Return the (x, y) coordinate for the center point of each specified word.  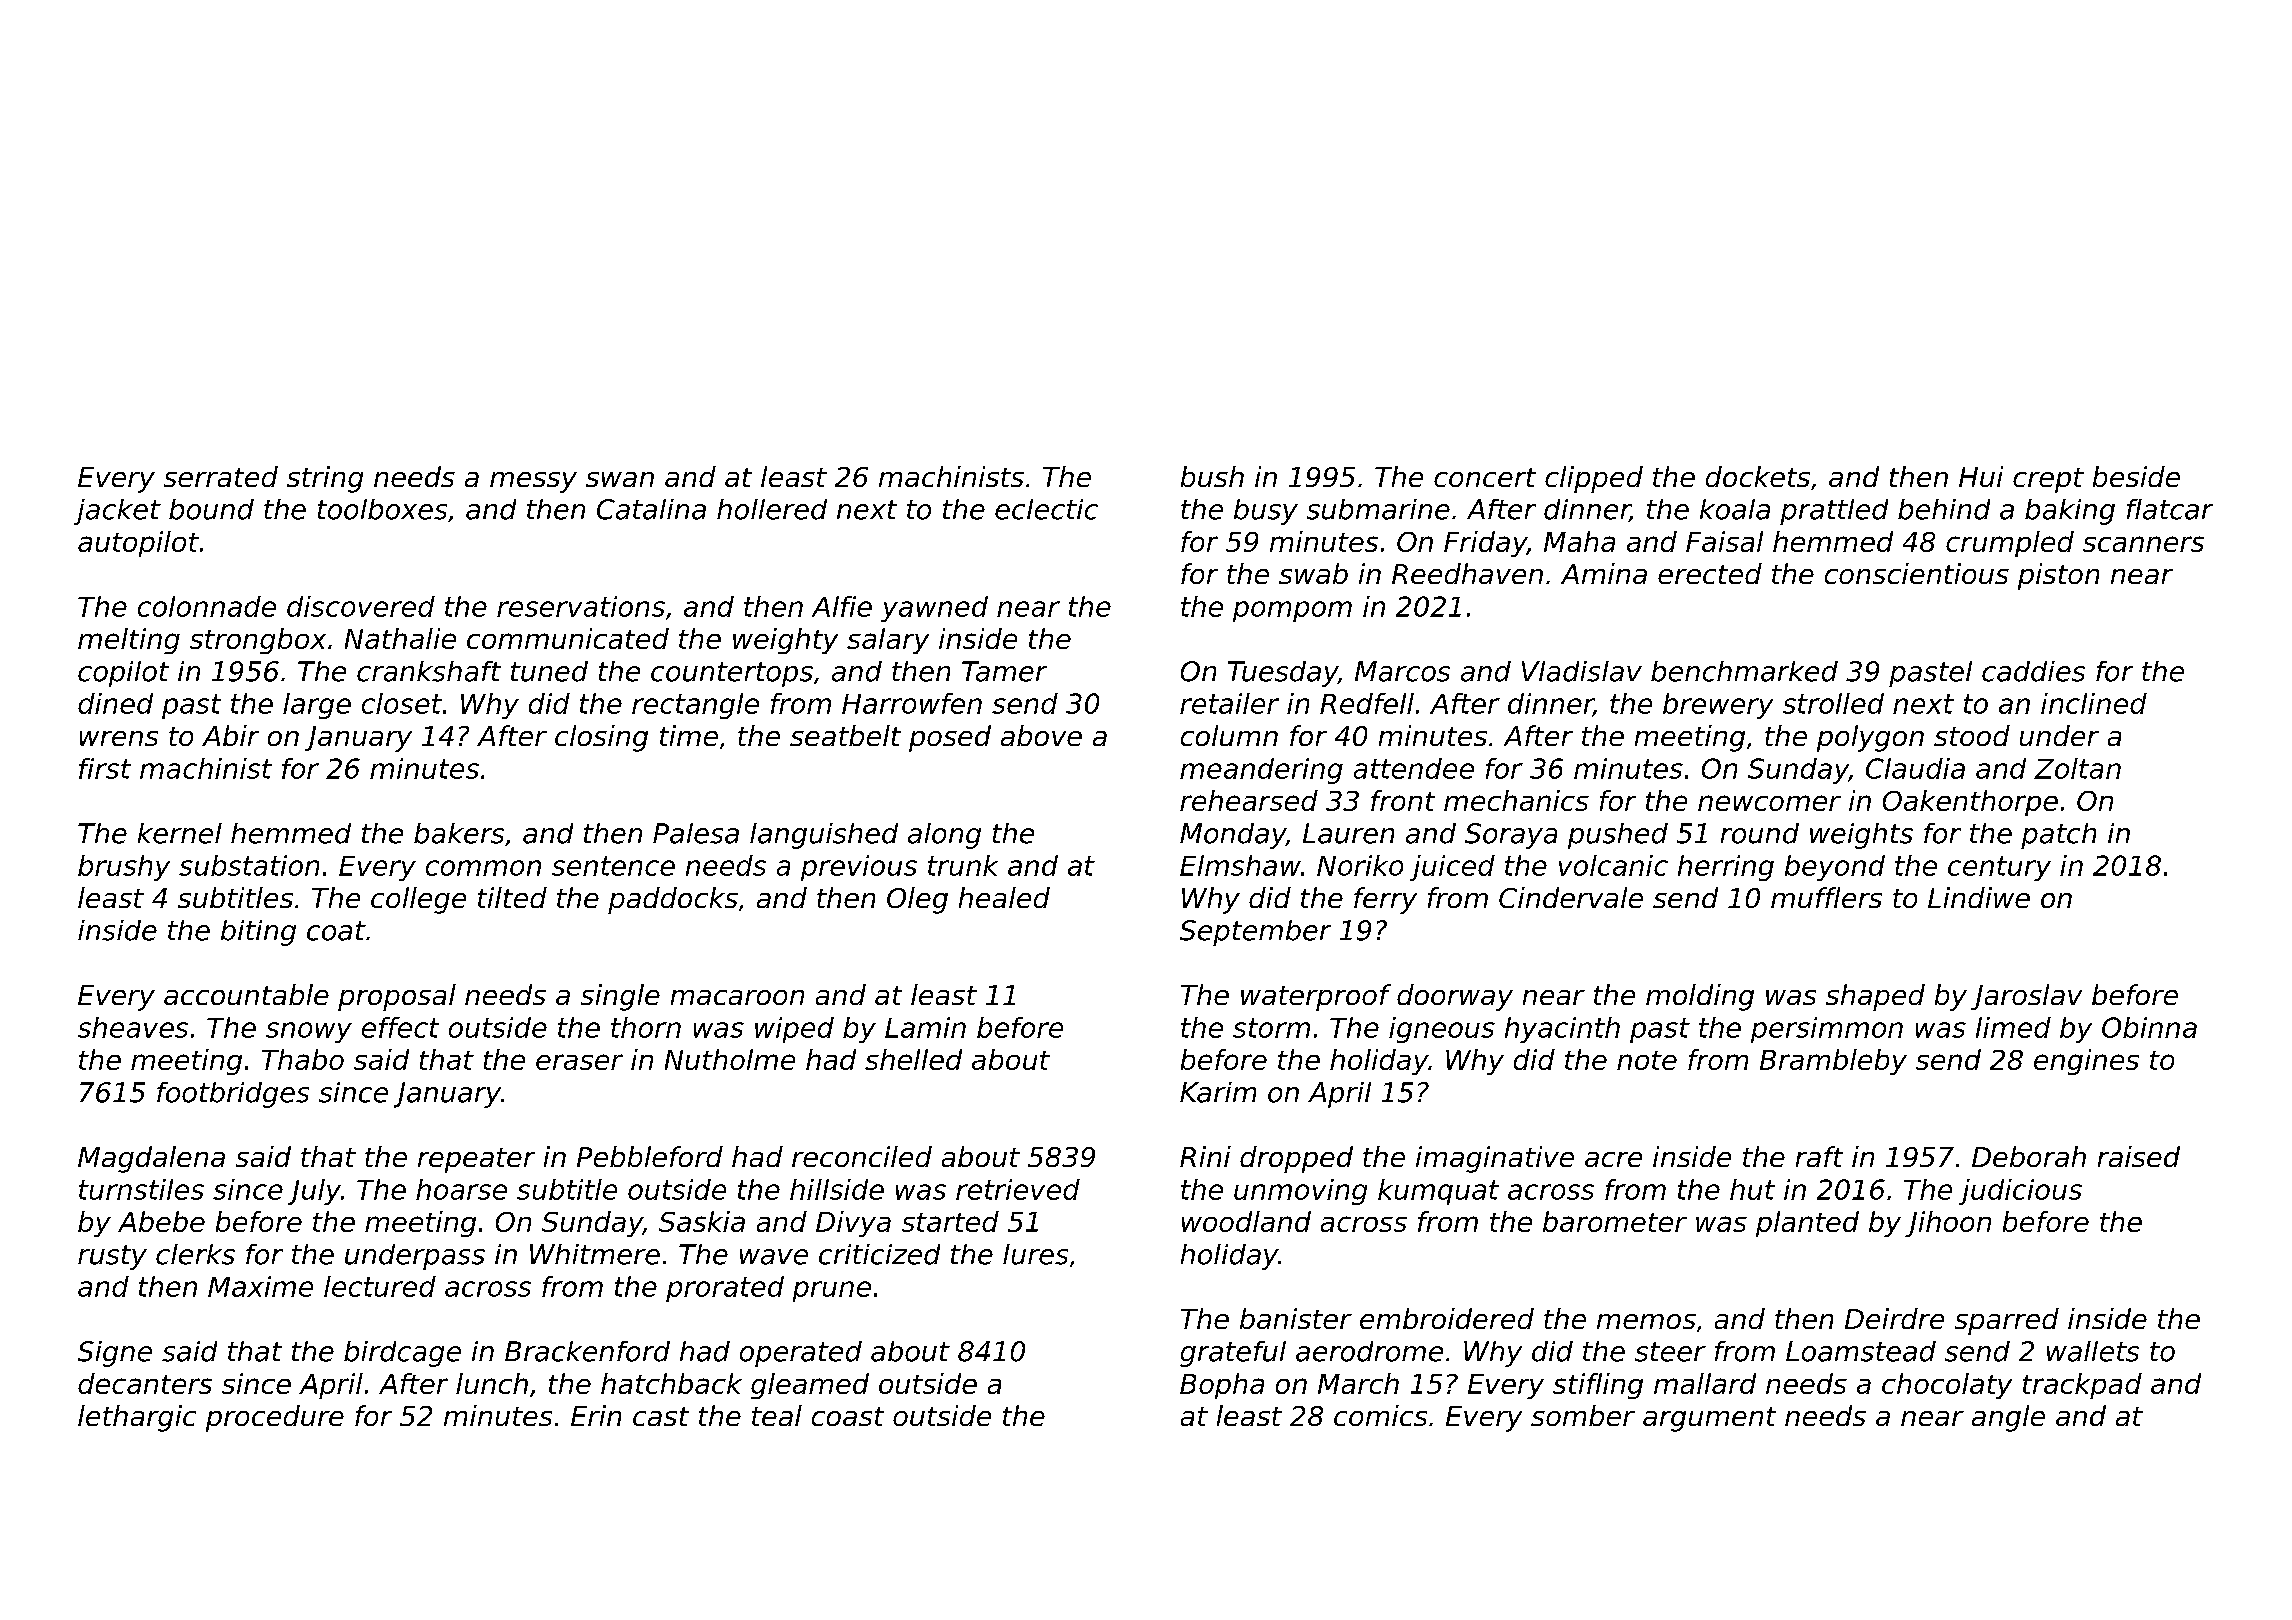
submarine (1378, 509)
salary (888, 641)
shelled (913, 1059)
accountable (246, 994)
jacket (117, 512)
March (1358, 1383)
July (314, 1192)
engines (2086, 1062)
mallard (1705, 1383)
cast (661, 1416)
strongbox (258, 641)
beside (2136, 476)
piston (2058, 576)
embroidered (1447, 1318)
